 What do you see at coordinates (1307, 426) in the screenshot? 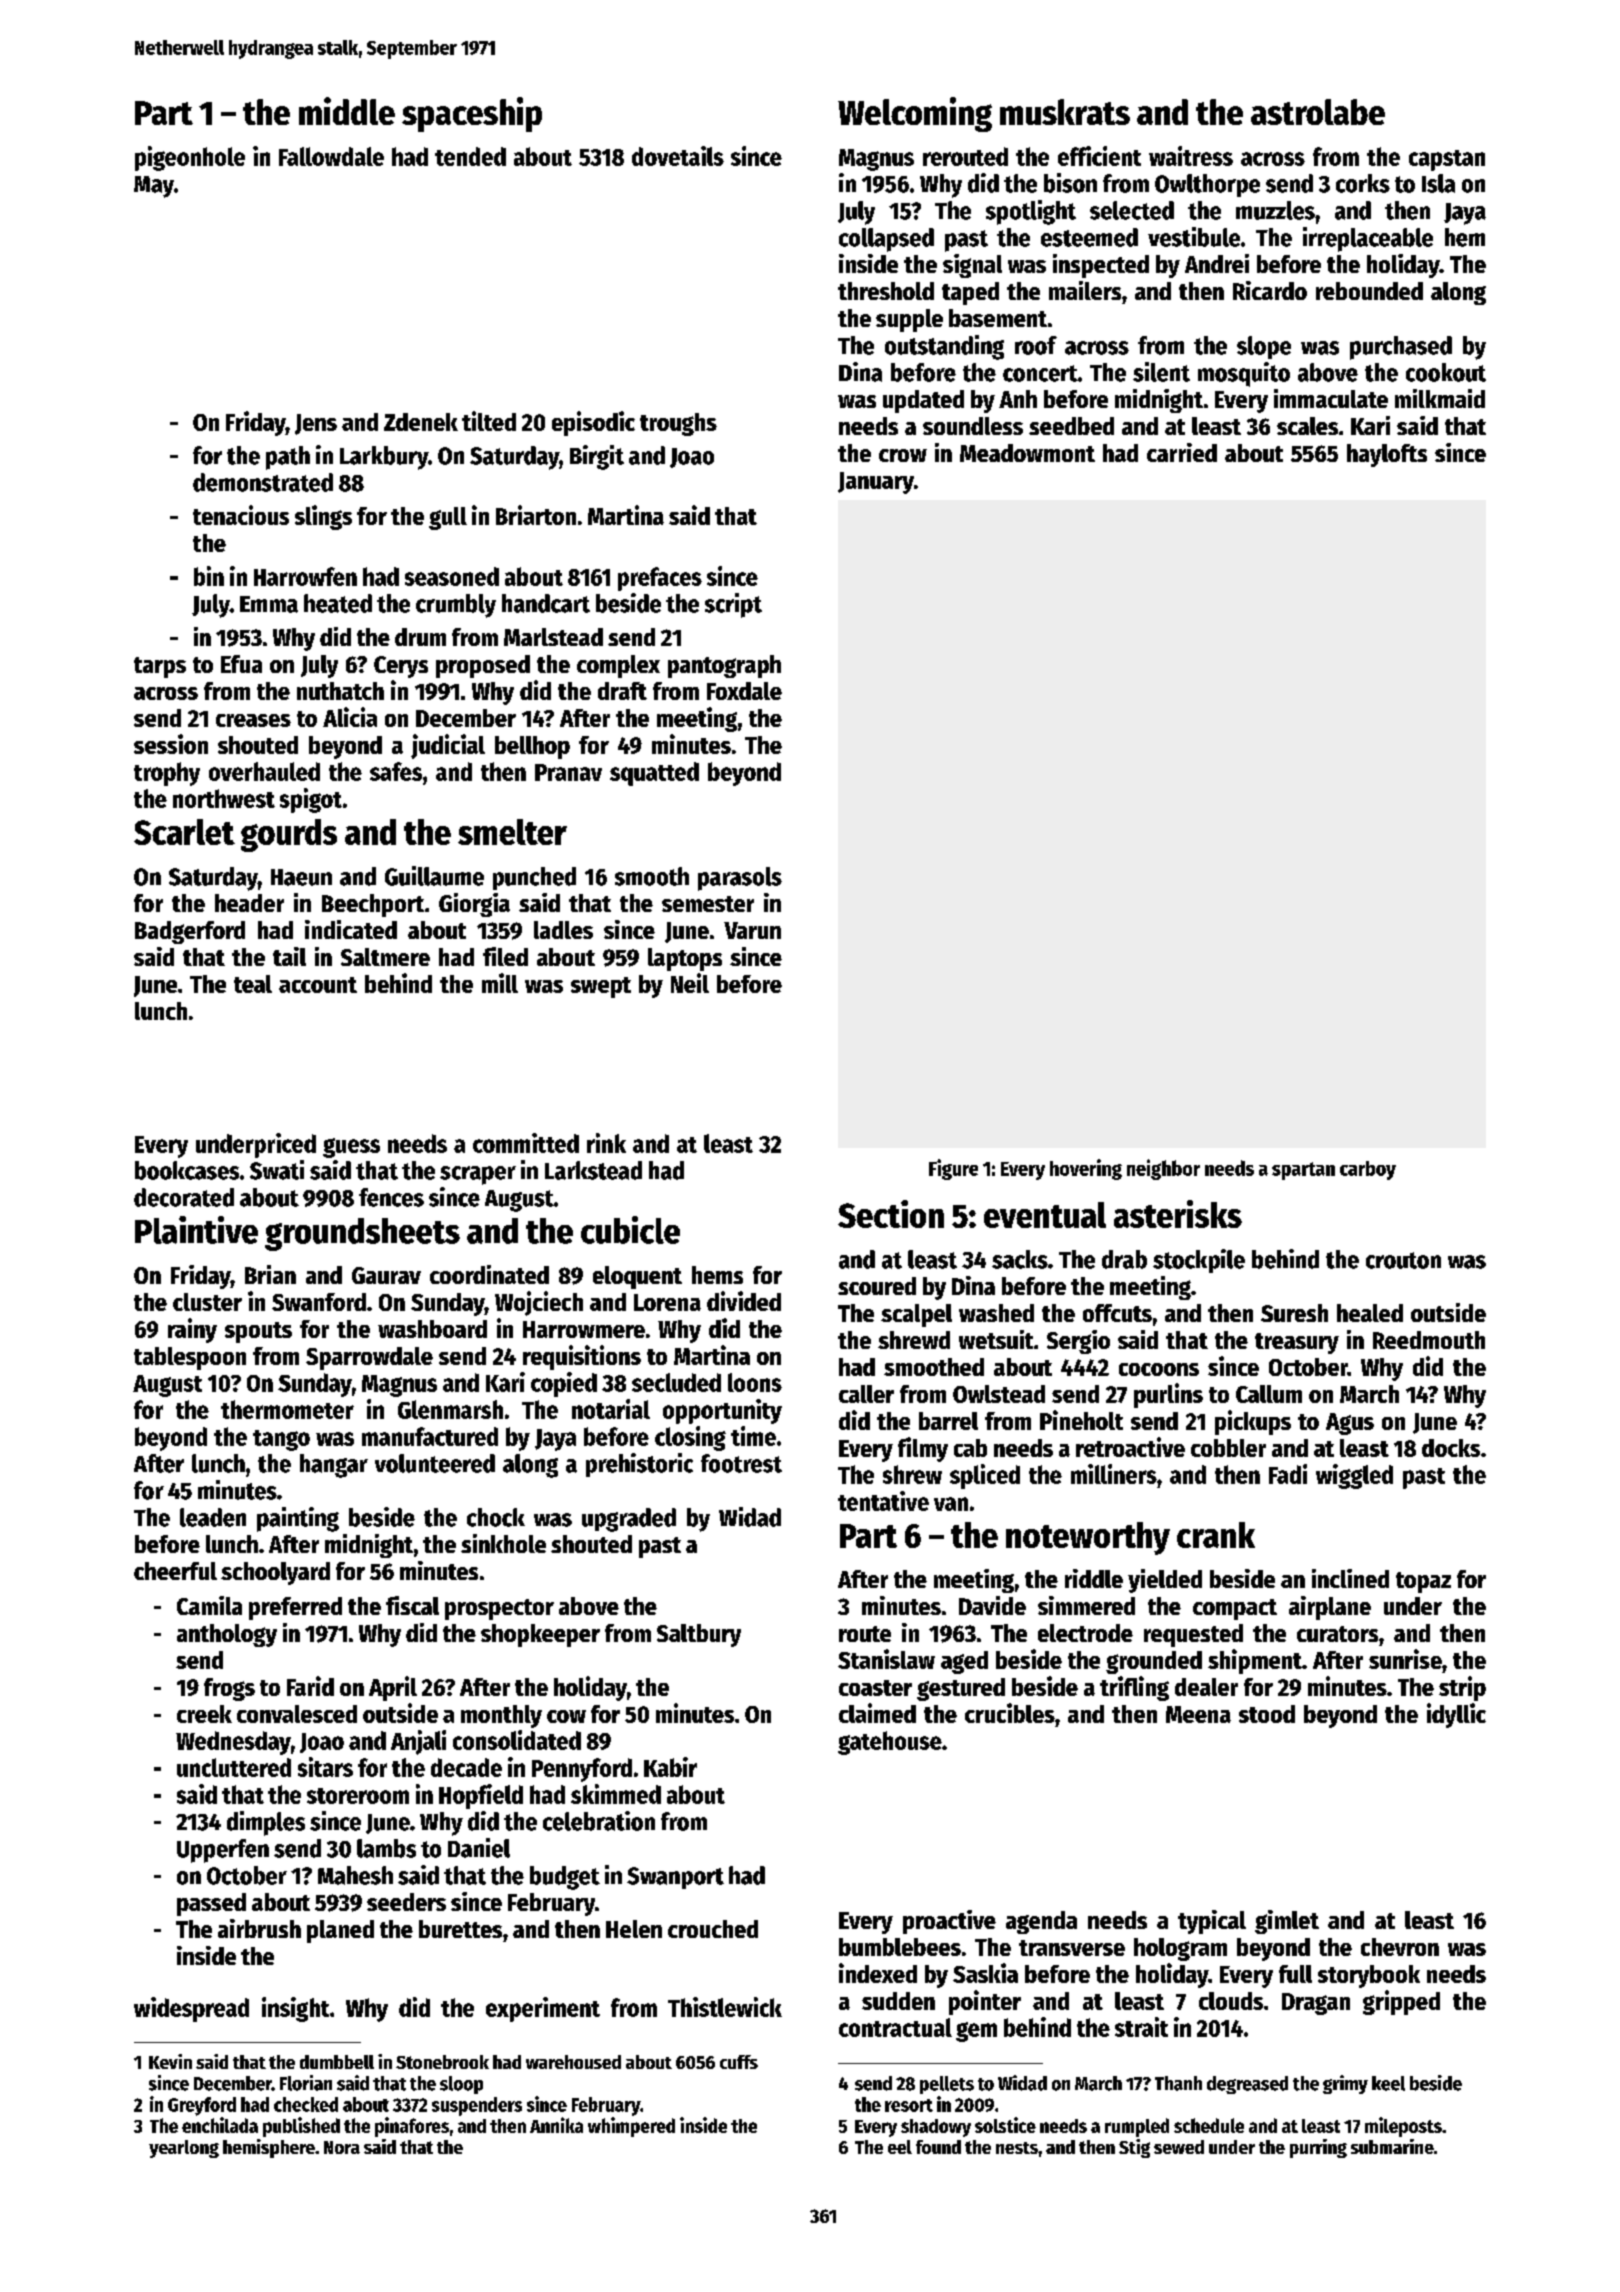
I see `scales` at bounding box center [1307, 426].
